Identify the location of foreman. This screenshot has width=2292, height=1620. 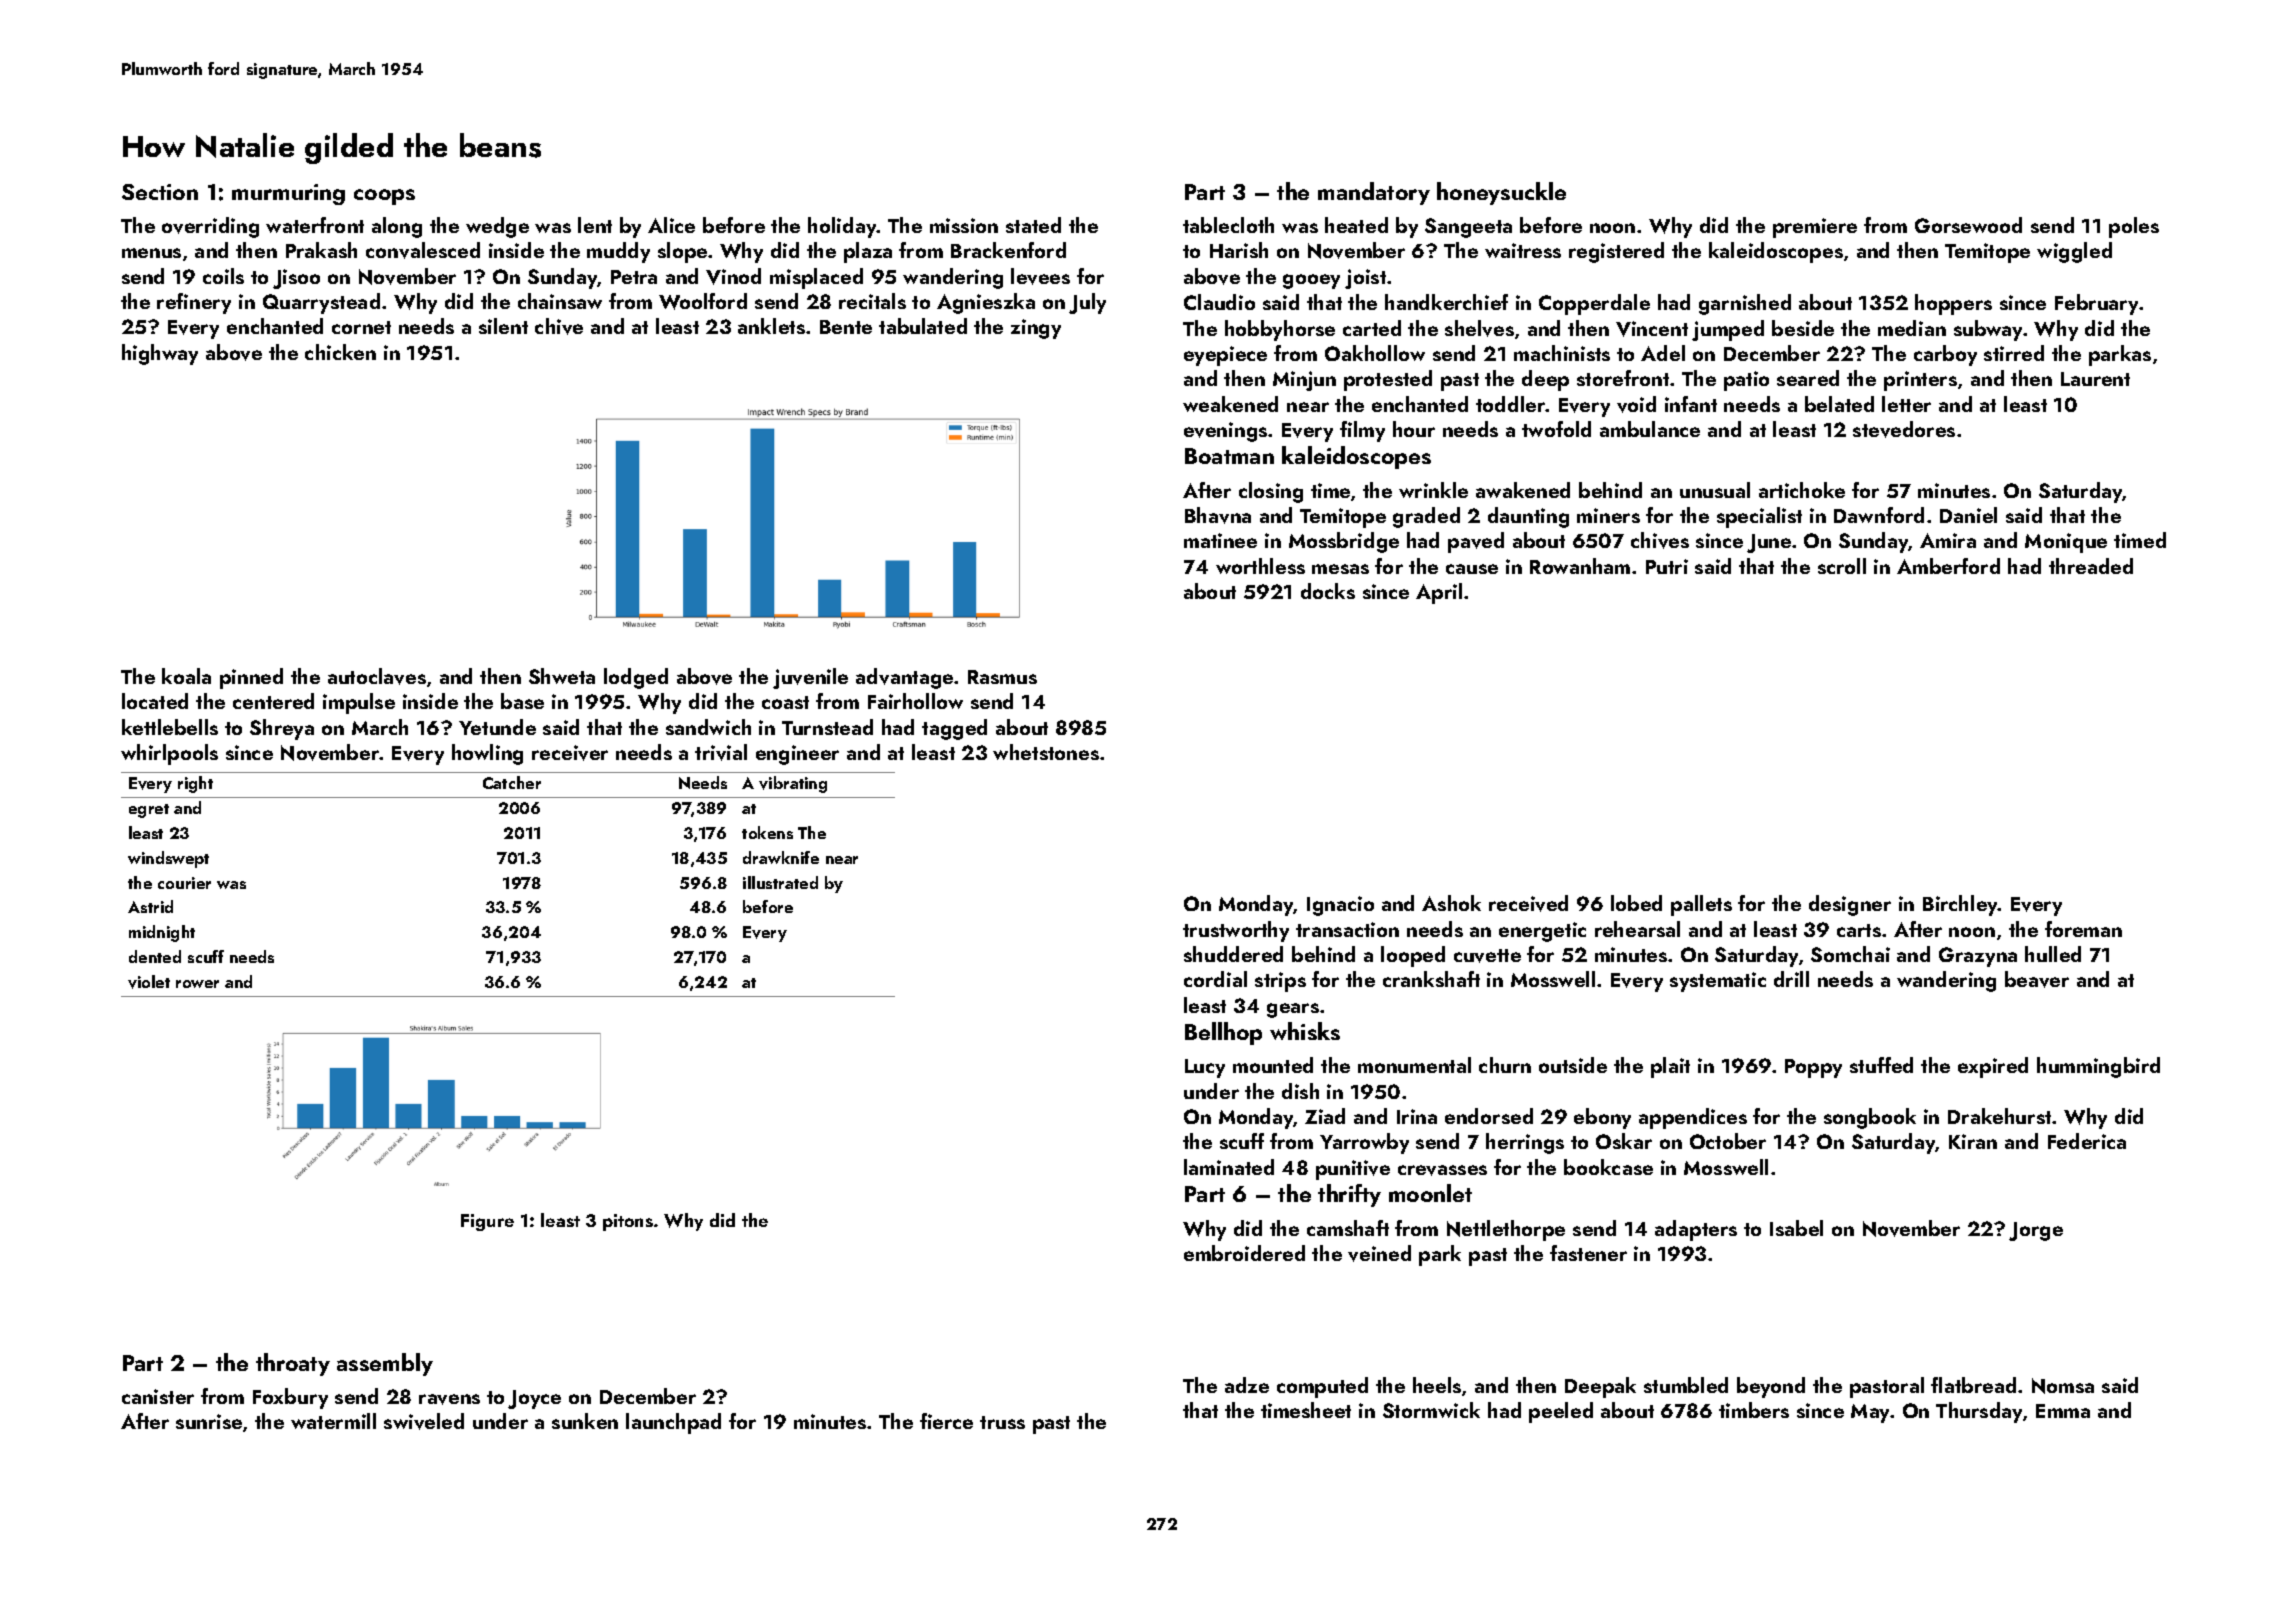
(2083, 929).
